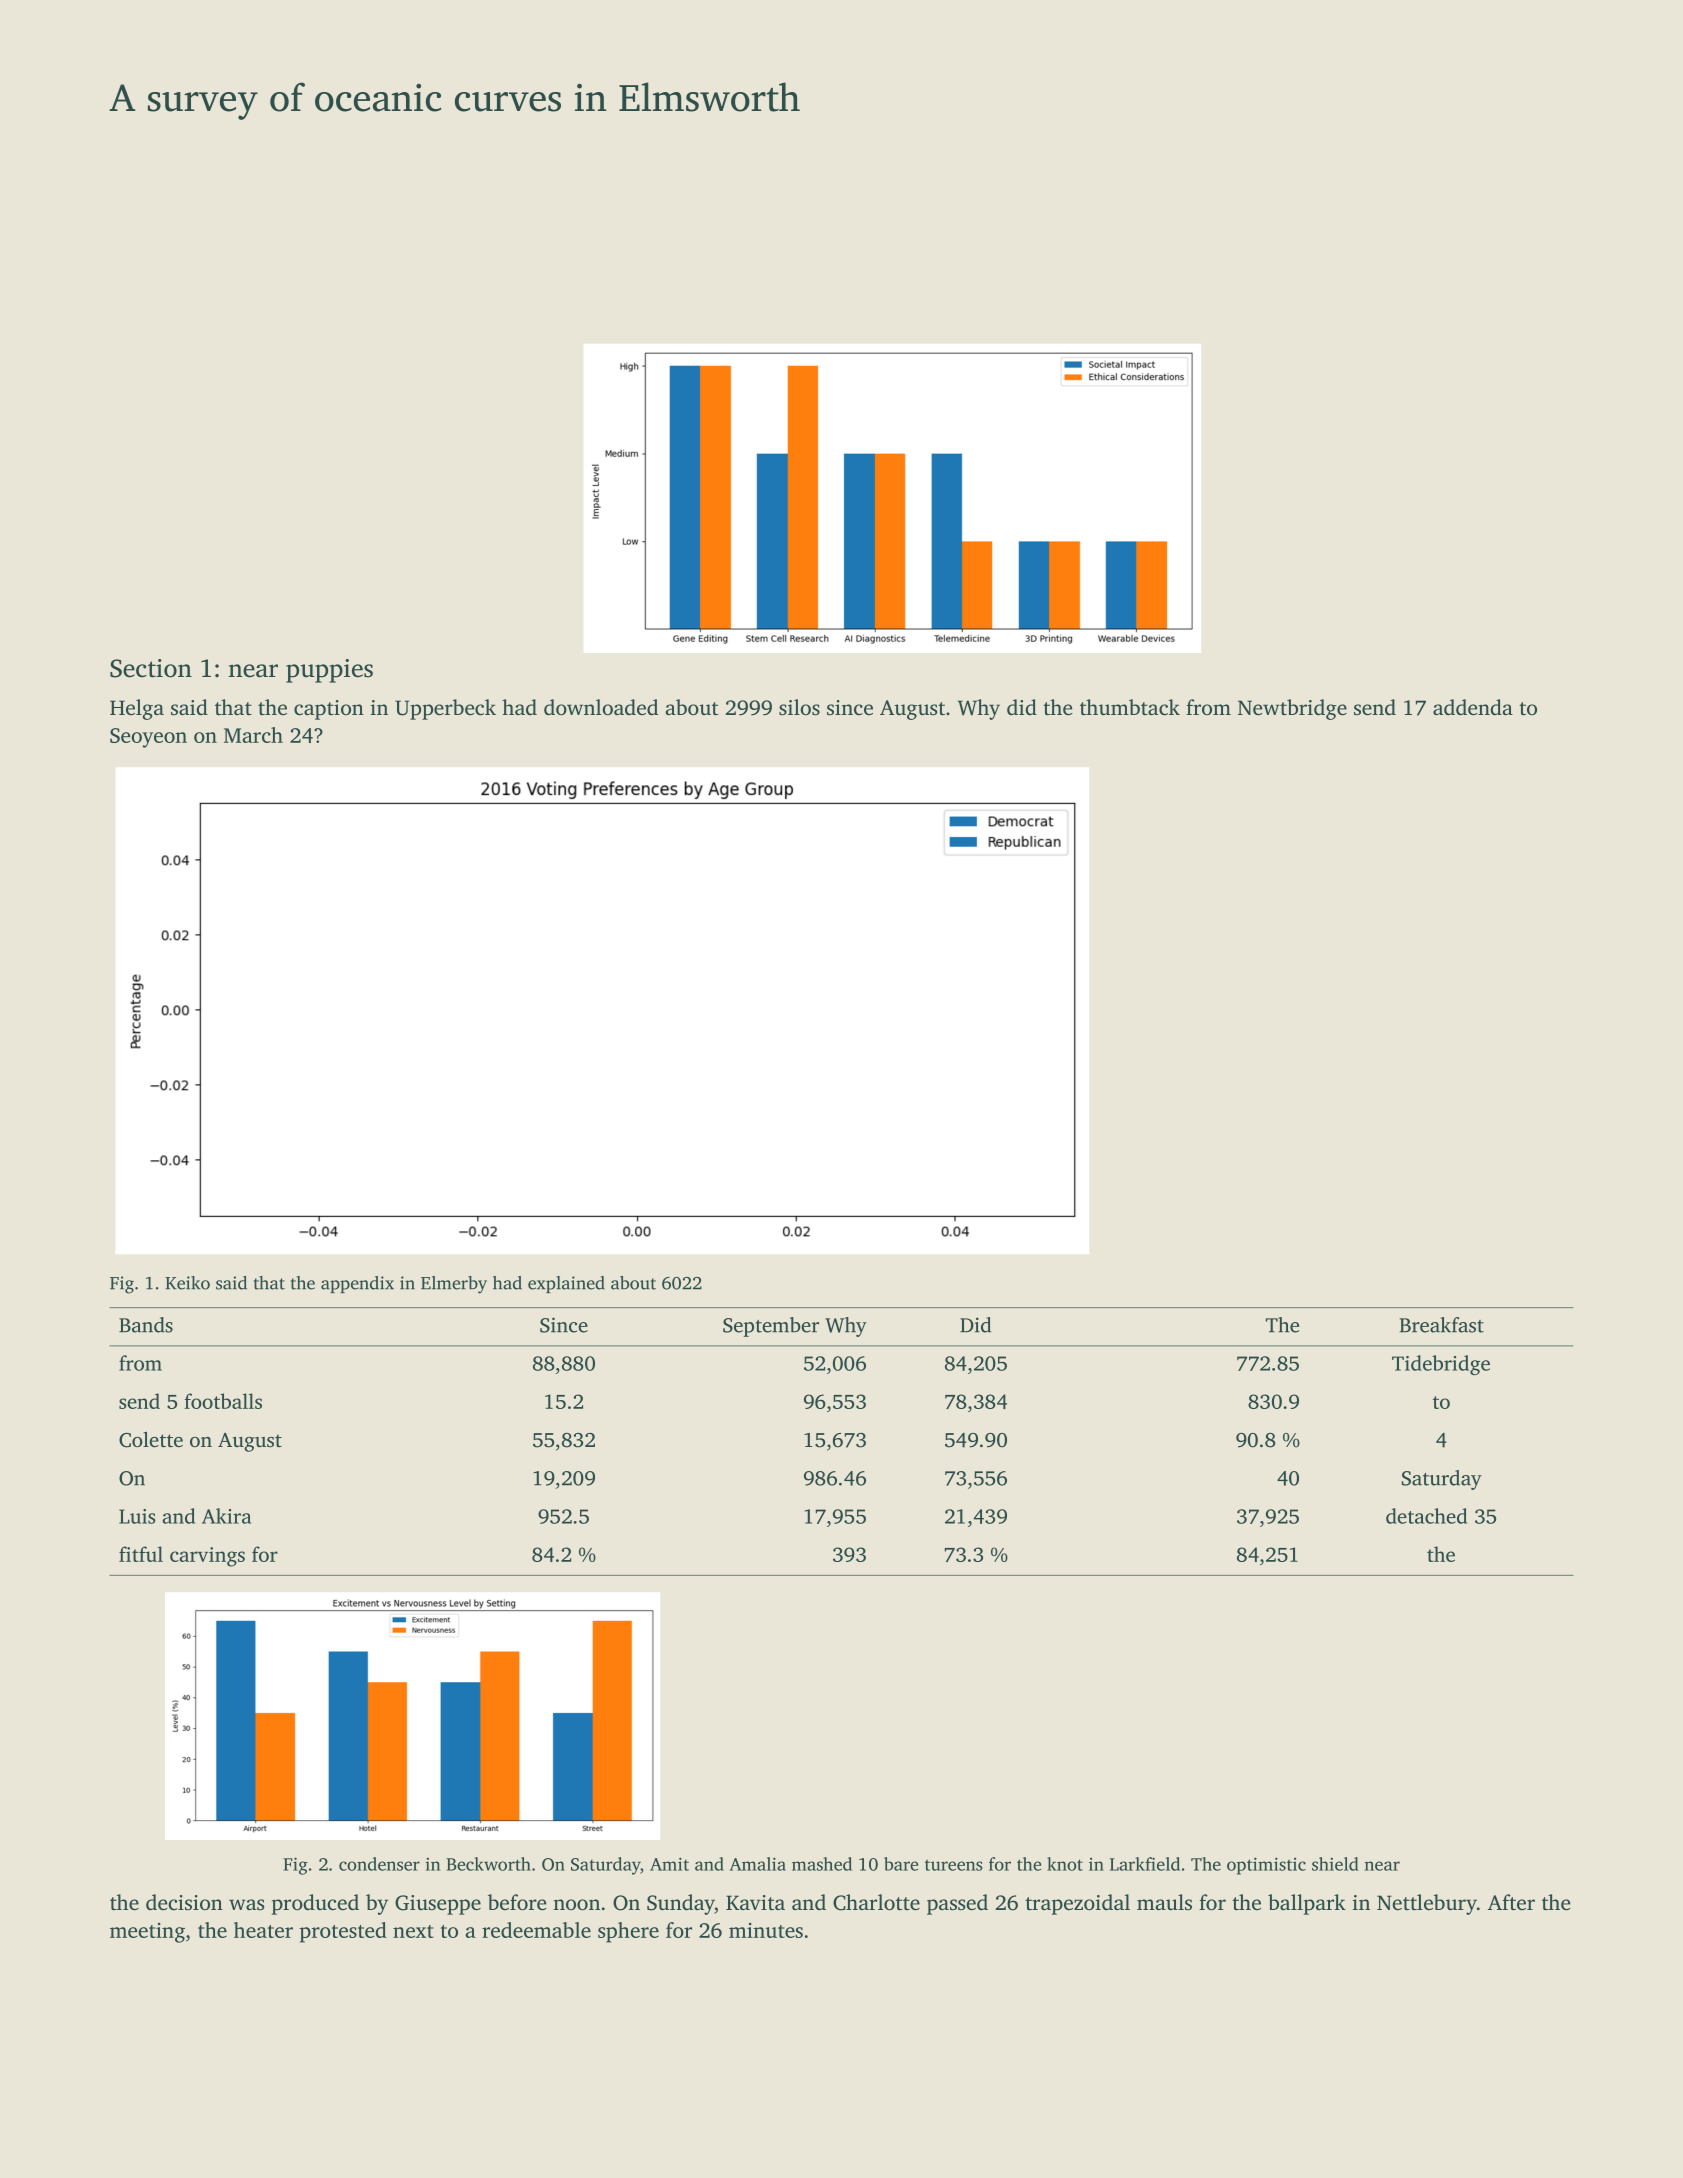 Image resolution: width=1683 pixels, height=2178 pixels. I want to click on Upperbeck, so click(445, 709).
